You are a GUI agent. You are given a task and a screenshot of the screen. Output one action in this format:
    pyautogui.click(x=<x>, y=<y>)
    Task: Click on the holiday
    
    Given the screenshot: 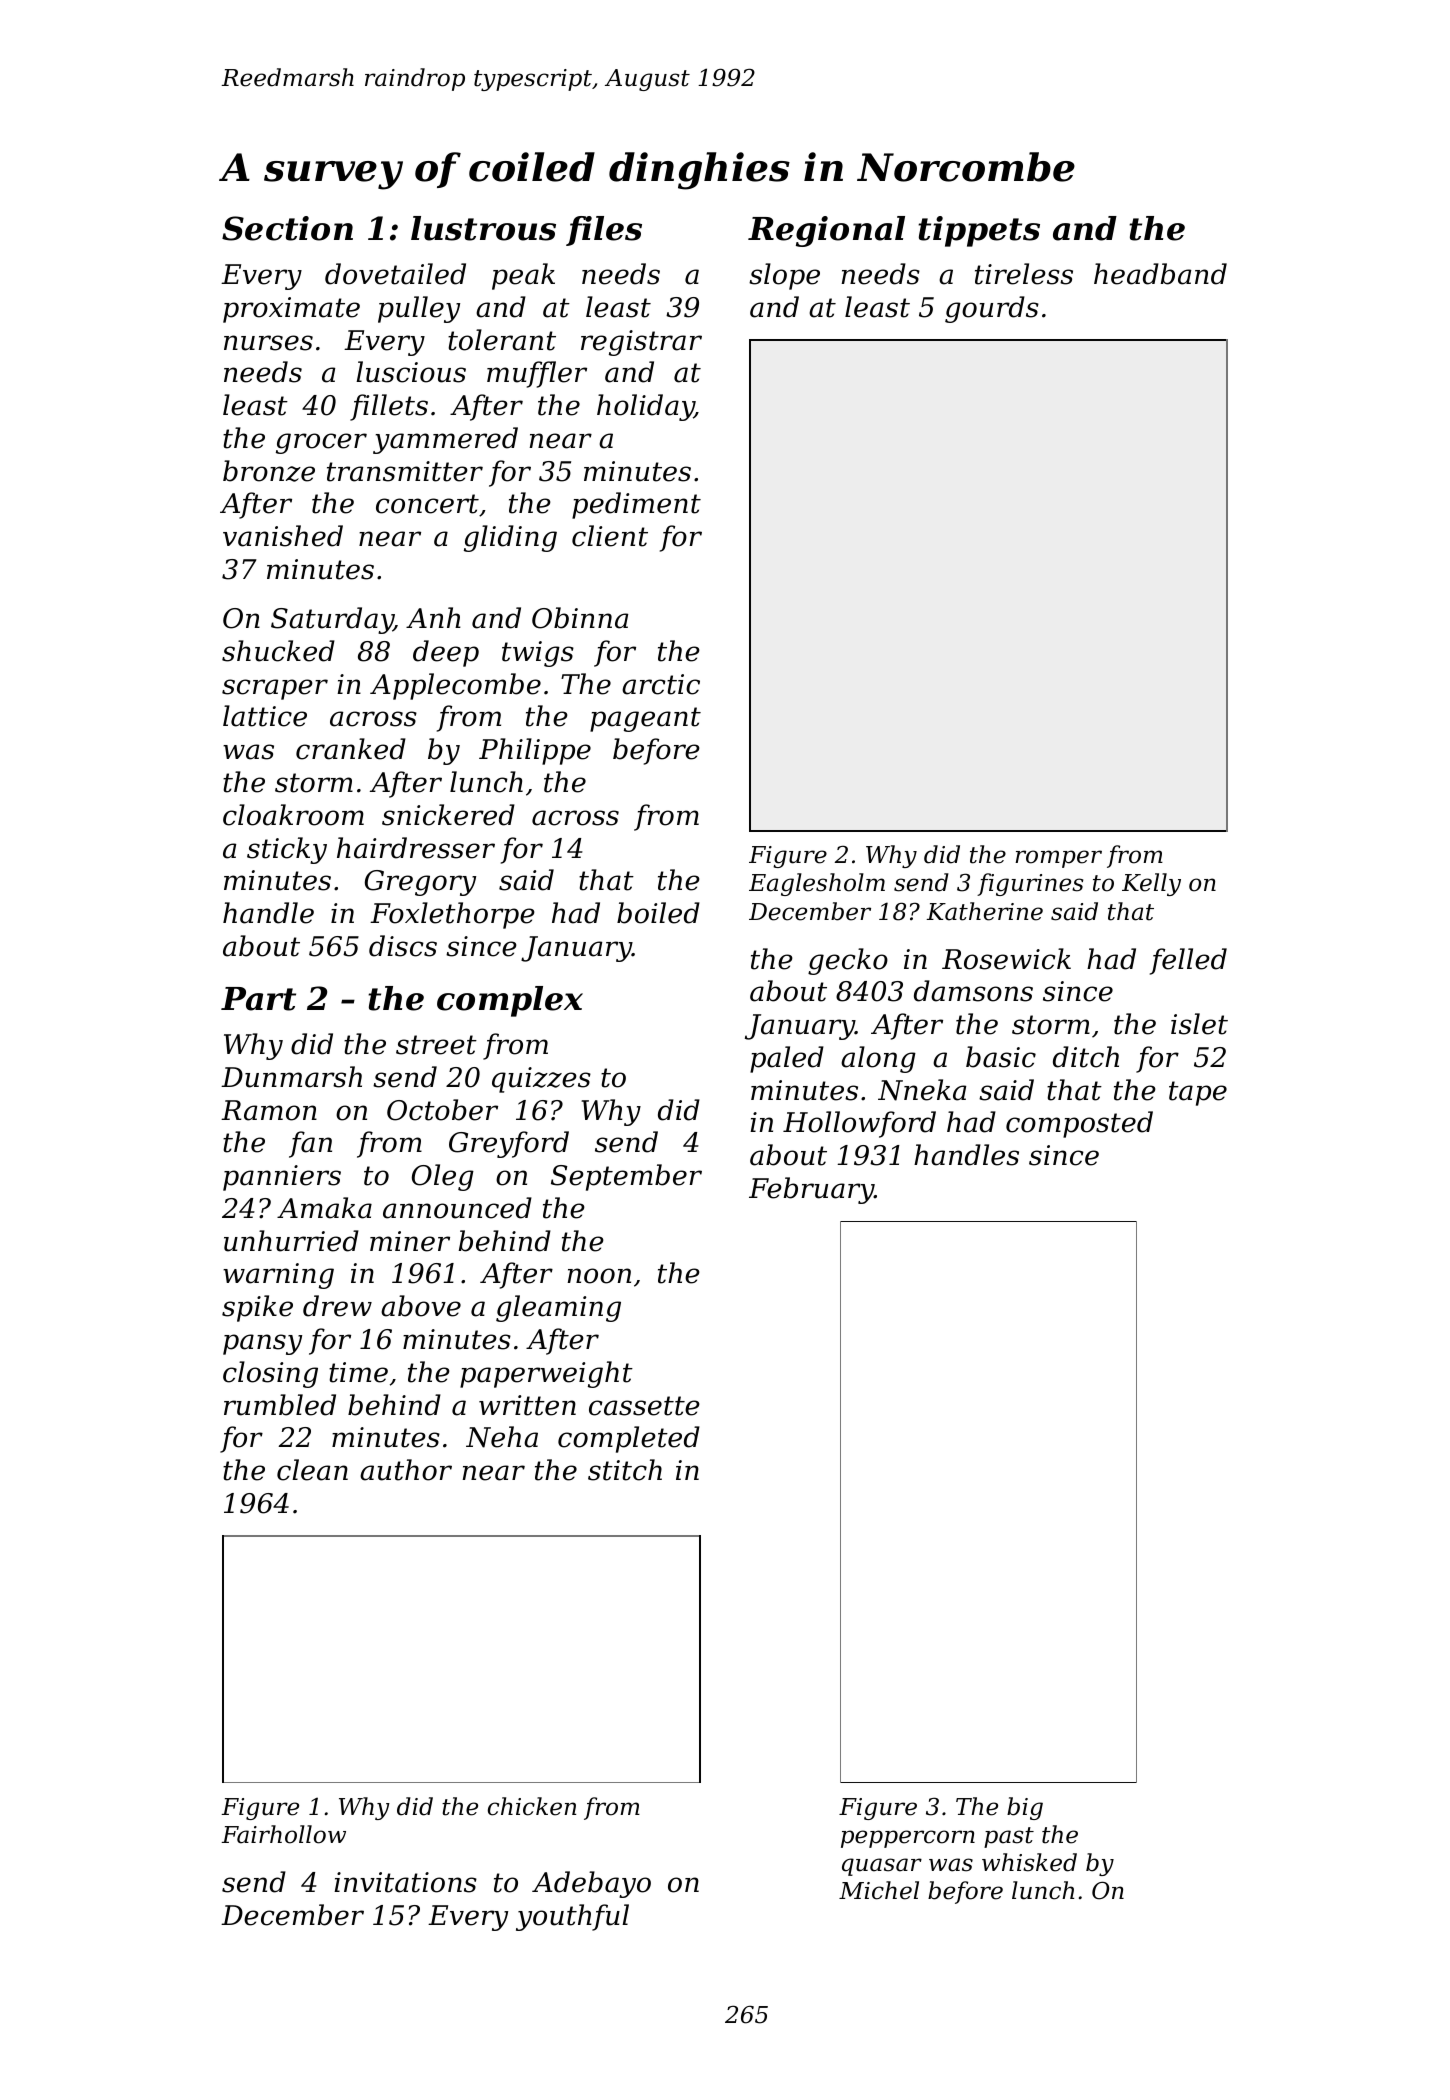 What is the action you would take?
    pyautogui.click(x=645, y=407)
